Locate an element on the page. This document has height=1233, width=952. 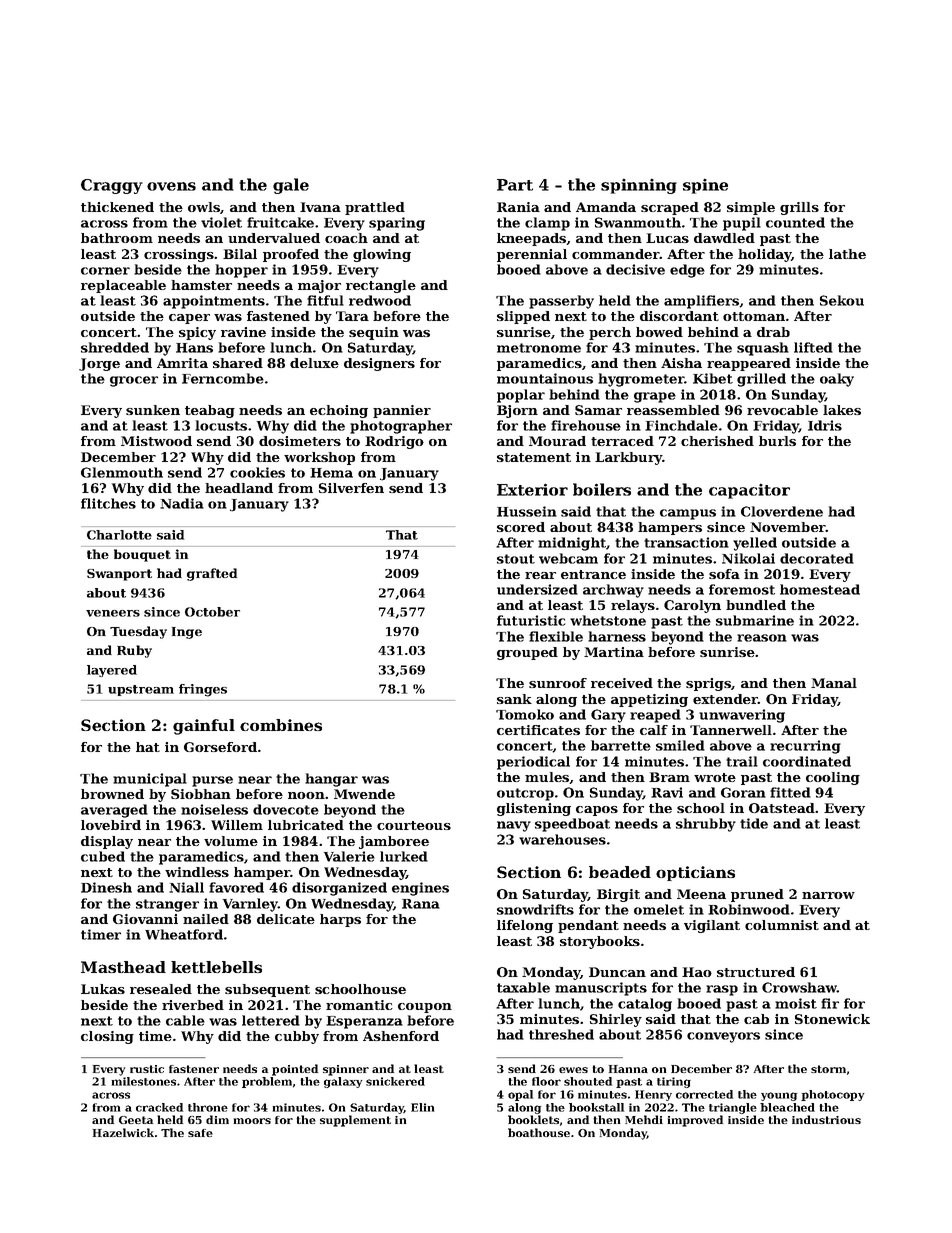
combines is located at coordinates (281, 725).
